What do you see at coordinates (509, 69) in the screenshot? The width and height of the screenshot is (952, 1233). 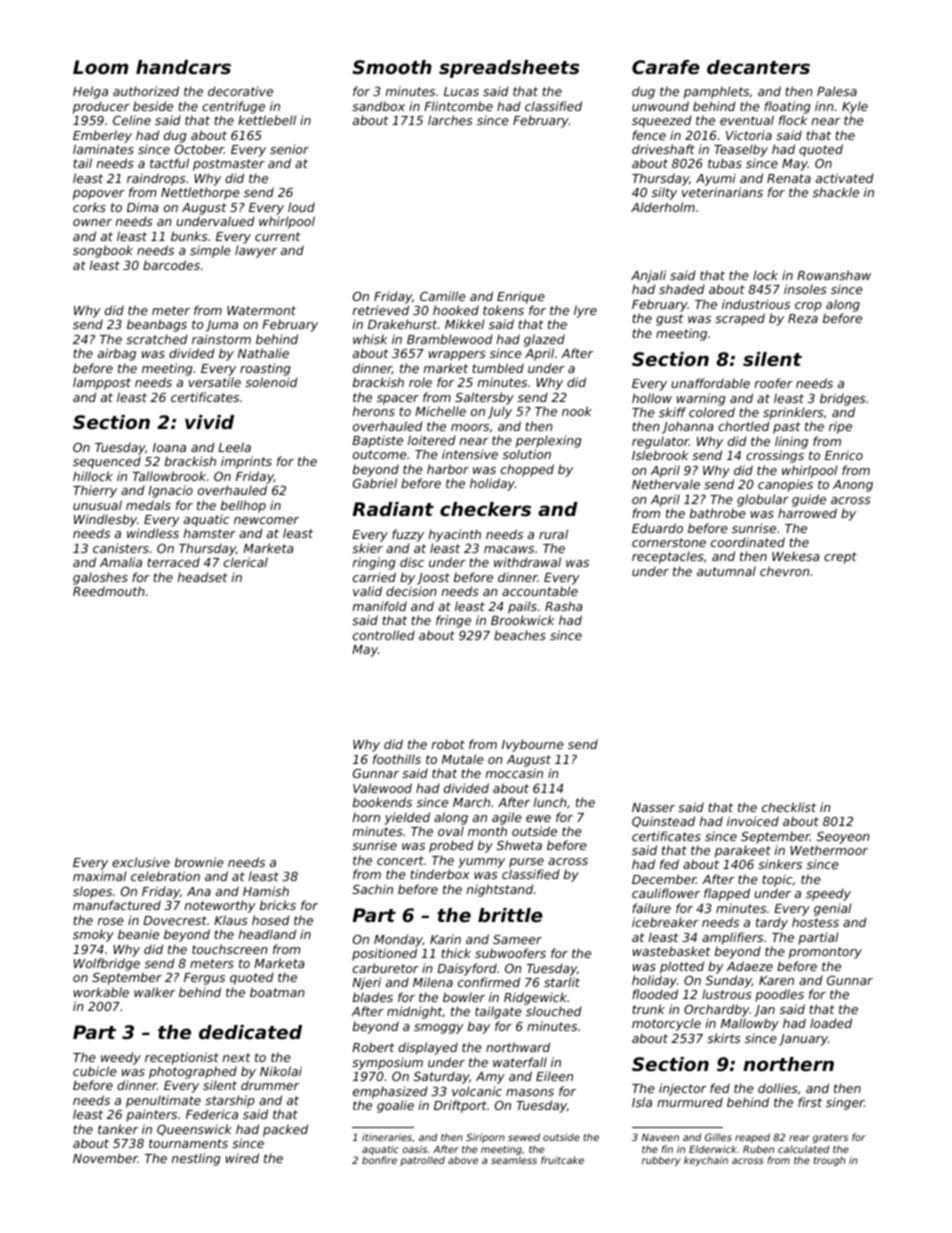 I see `spreadsheets` at bounding box center [509, 69].
